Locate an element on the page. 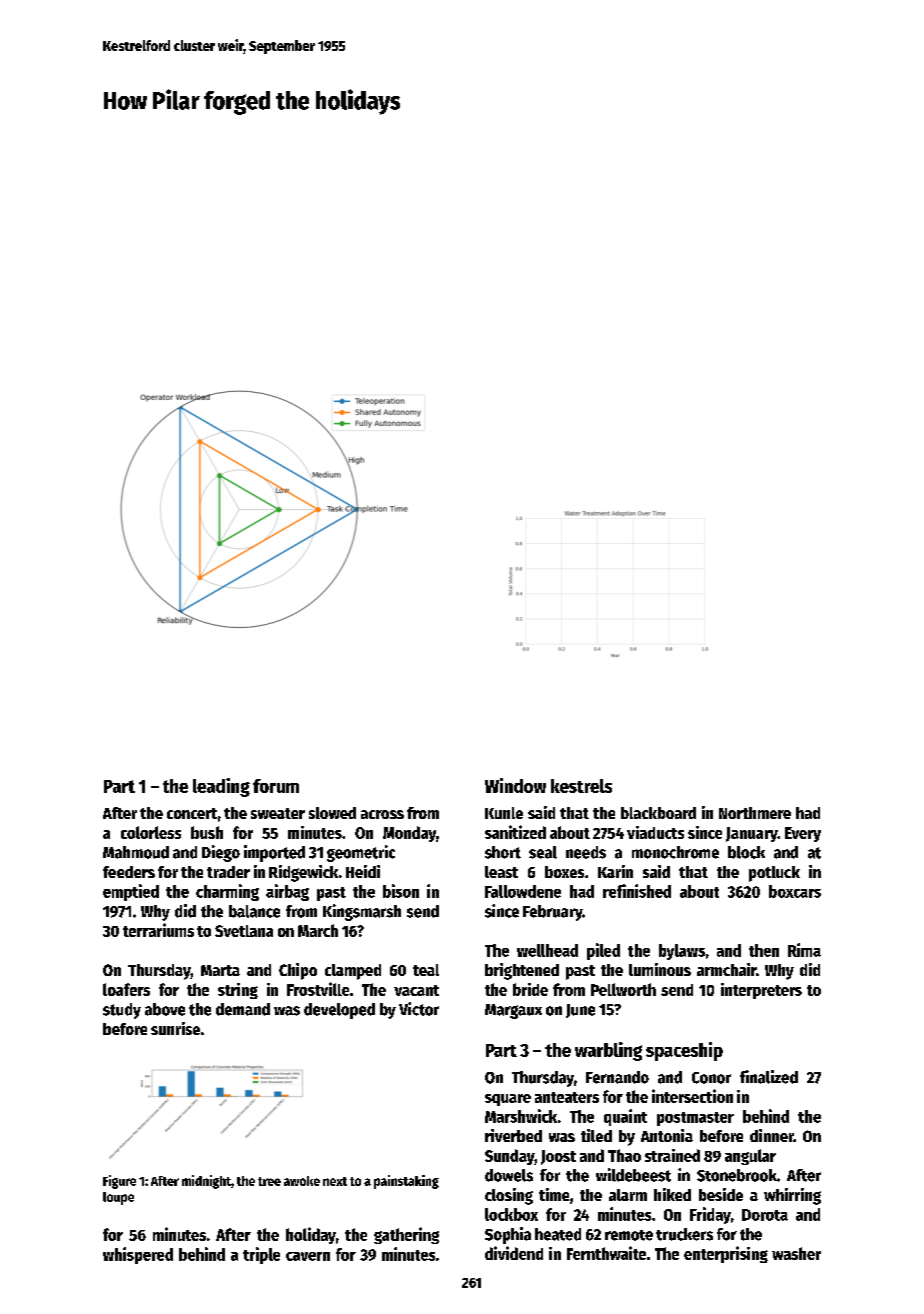 The height and width of the document is (1314, 924). sanitized is located at coordinates (515, 832).
